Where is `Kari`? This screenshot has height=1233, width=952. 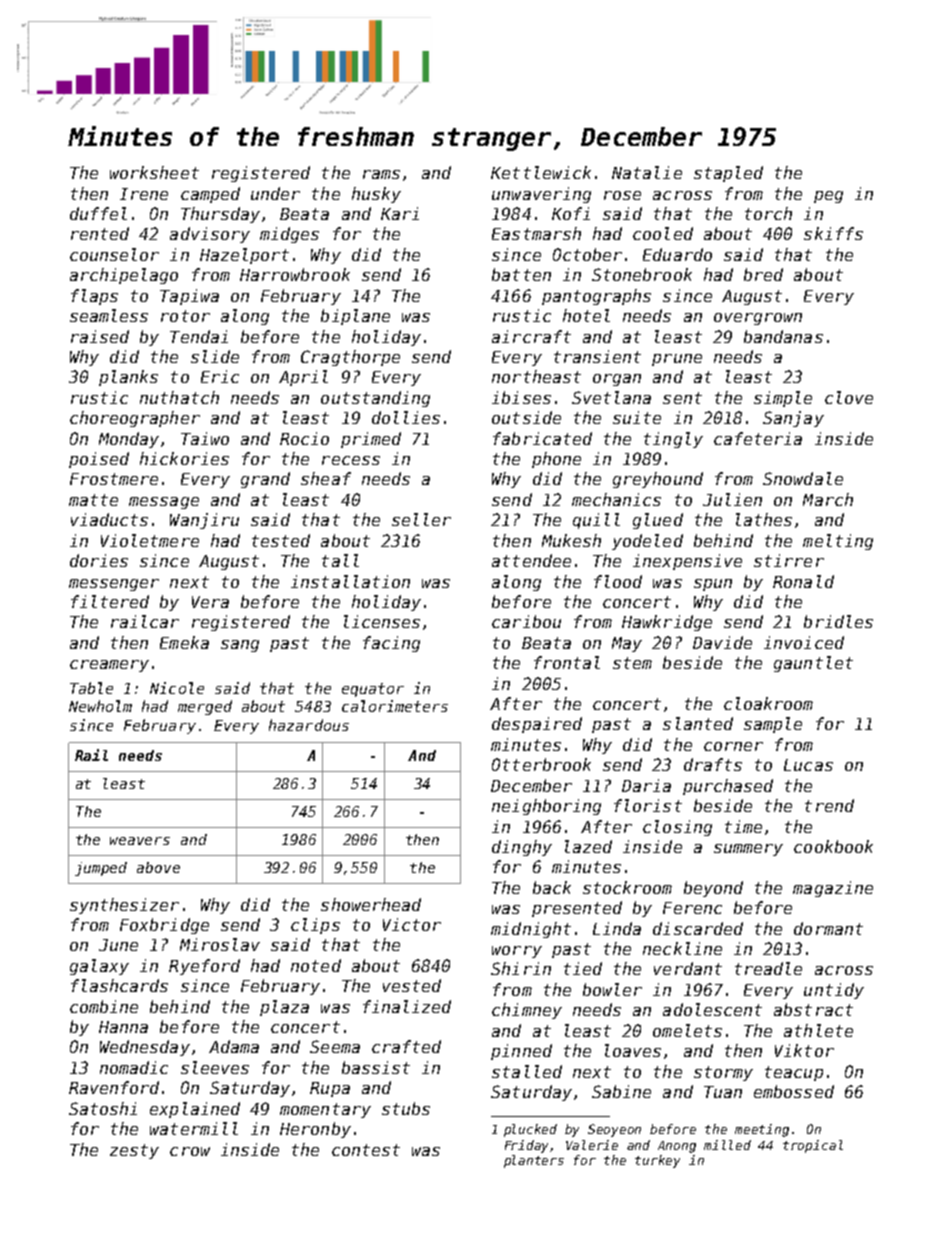
Kari is located at coordinates (400, 213).
